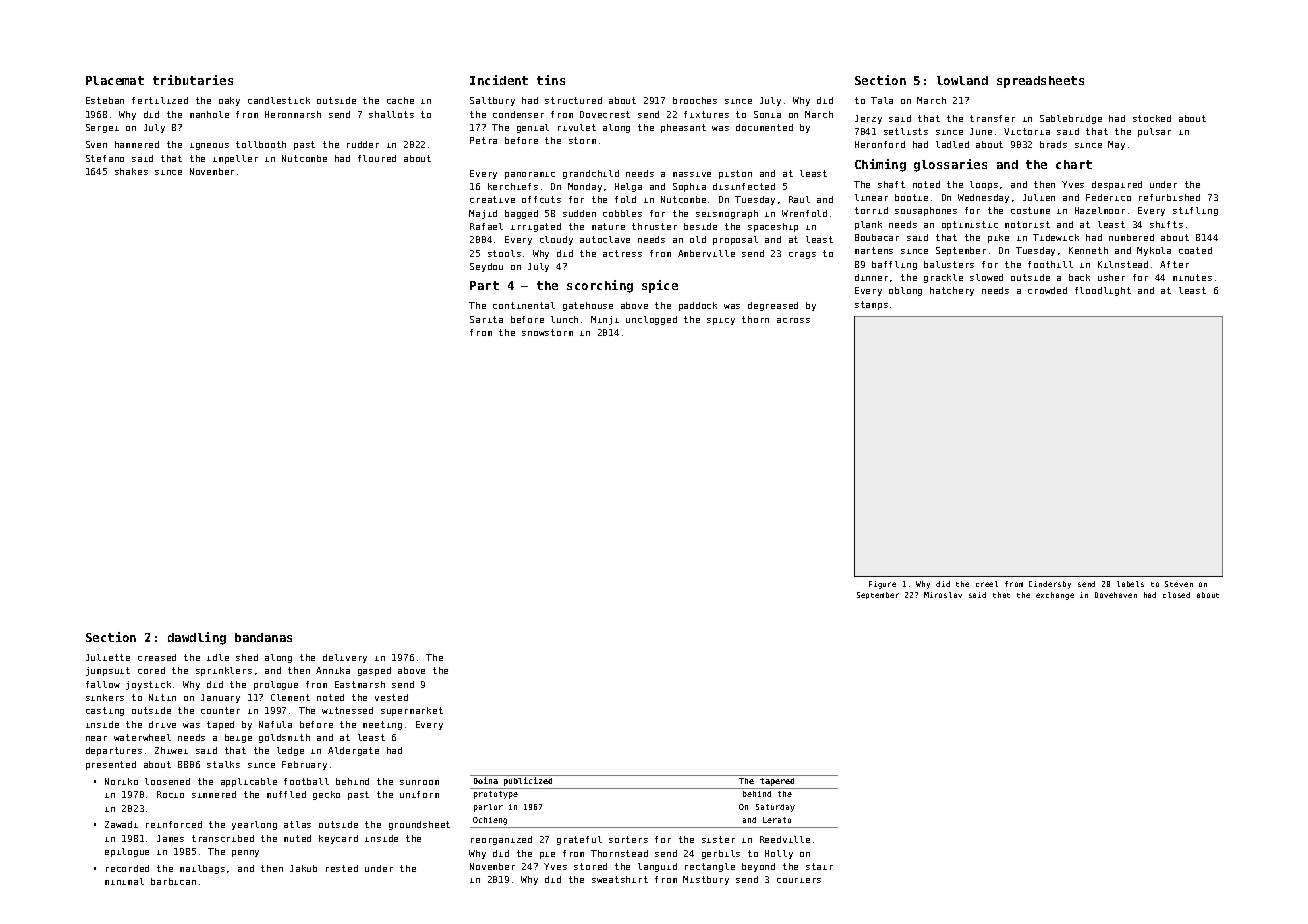  I want to click on rested, so click(342, 868).
